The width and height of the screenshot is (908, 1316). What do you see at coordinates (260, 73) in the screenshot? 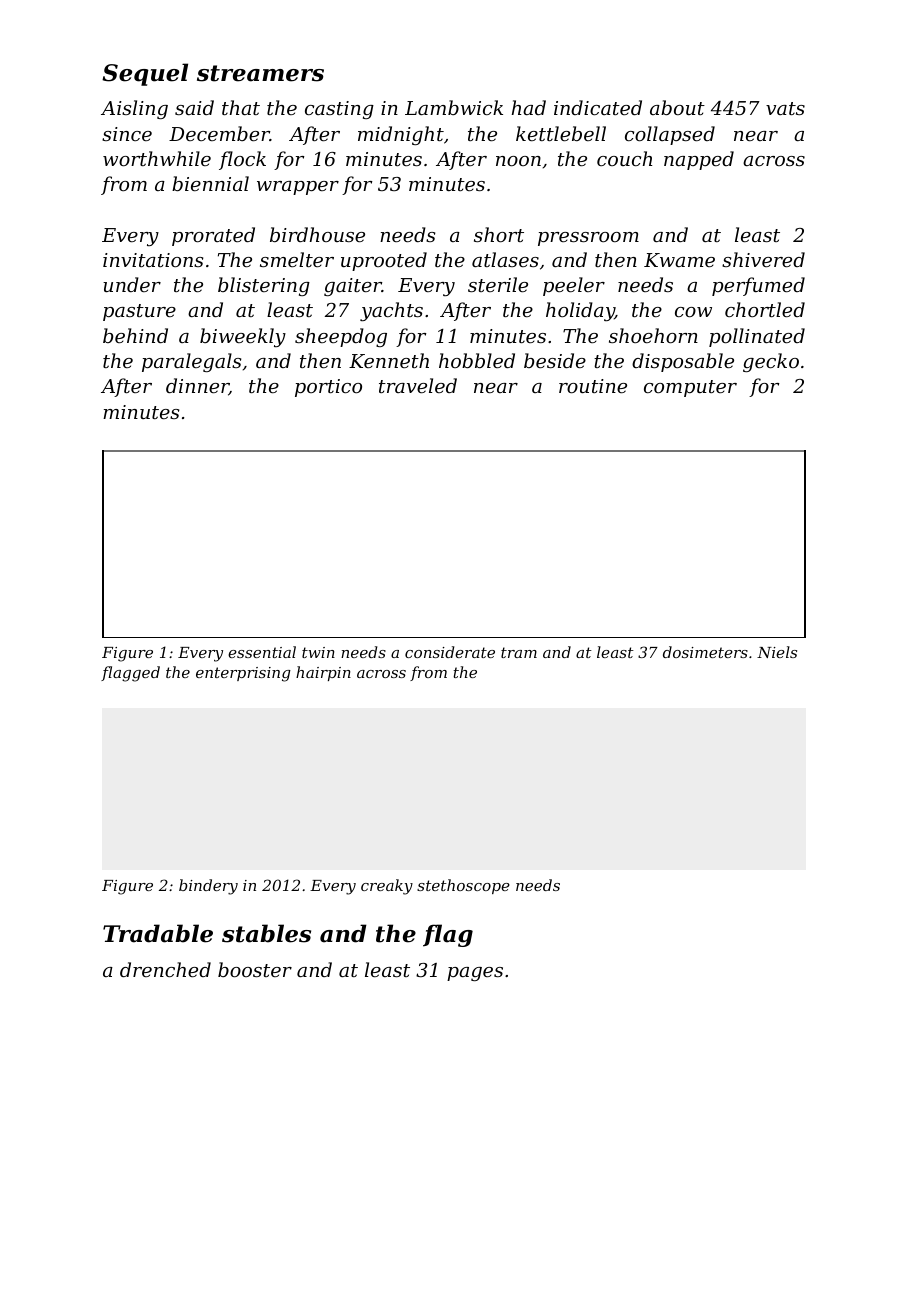
I see `streamers` at bounding box center [260, 73].
